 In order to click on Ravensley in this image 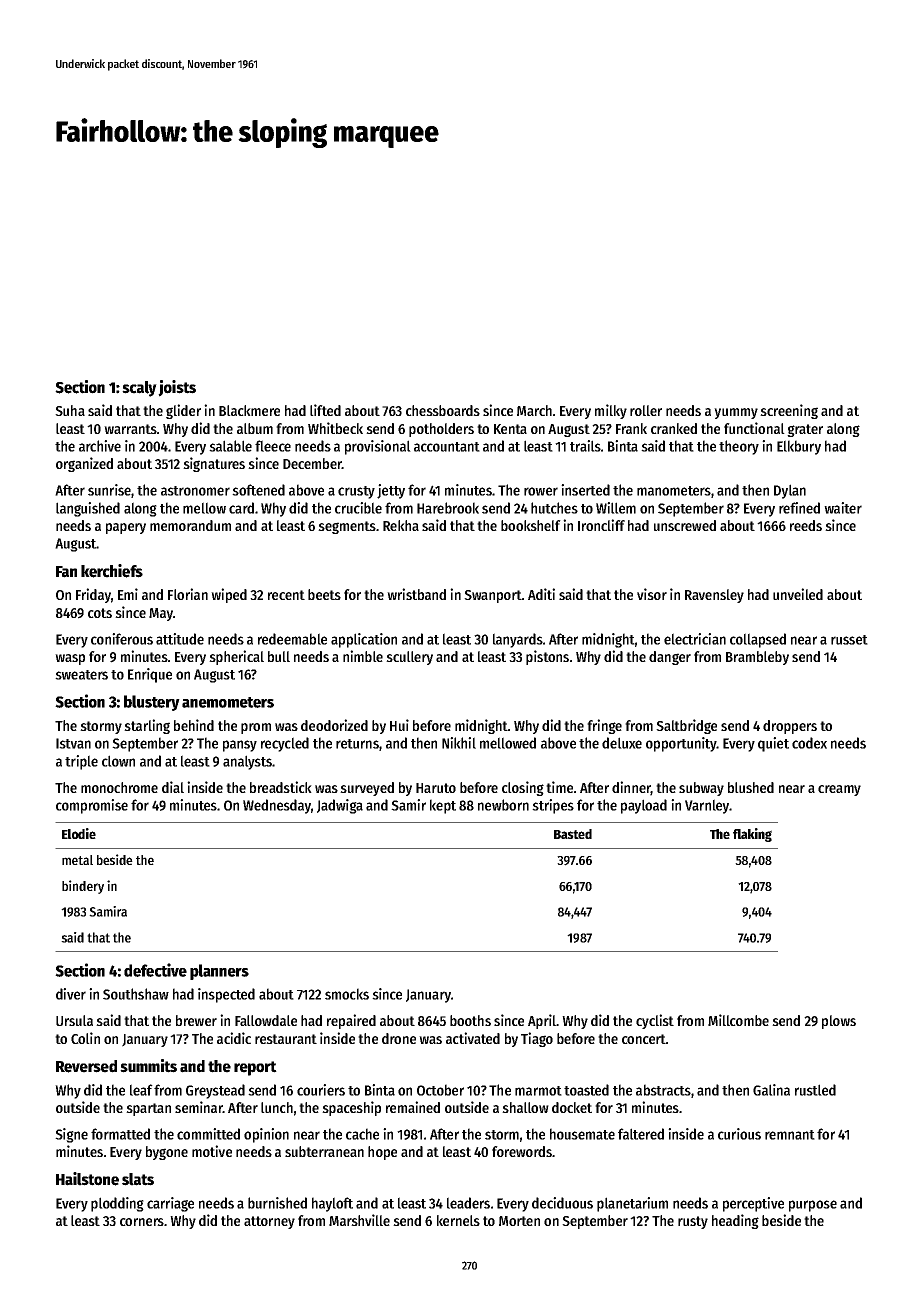, I will do `click(714, 596)`.
